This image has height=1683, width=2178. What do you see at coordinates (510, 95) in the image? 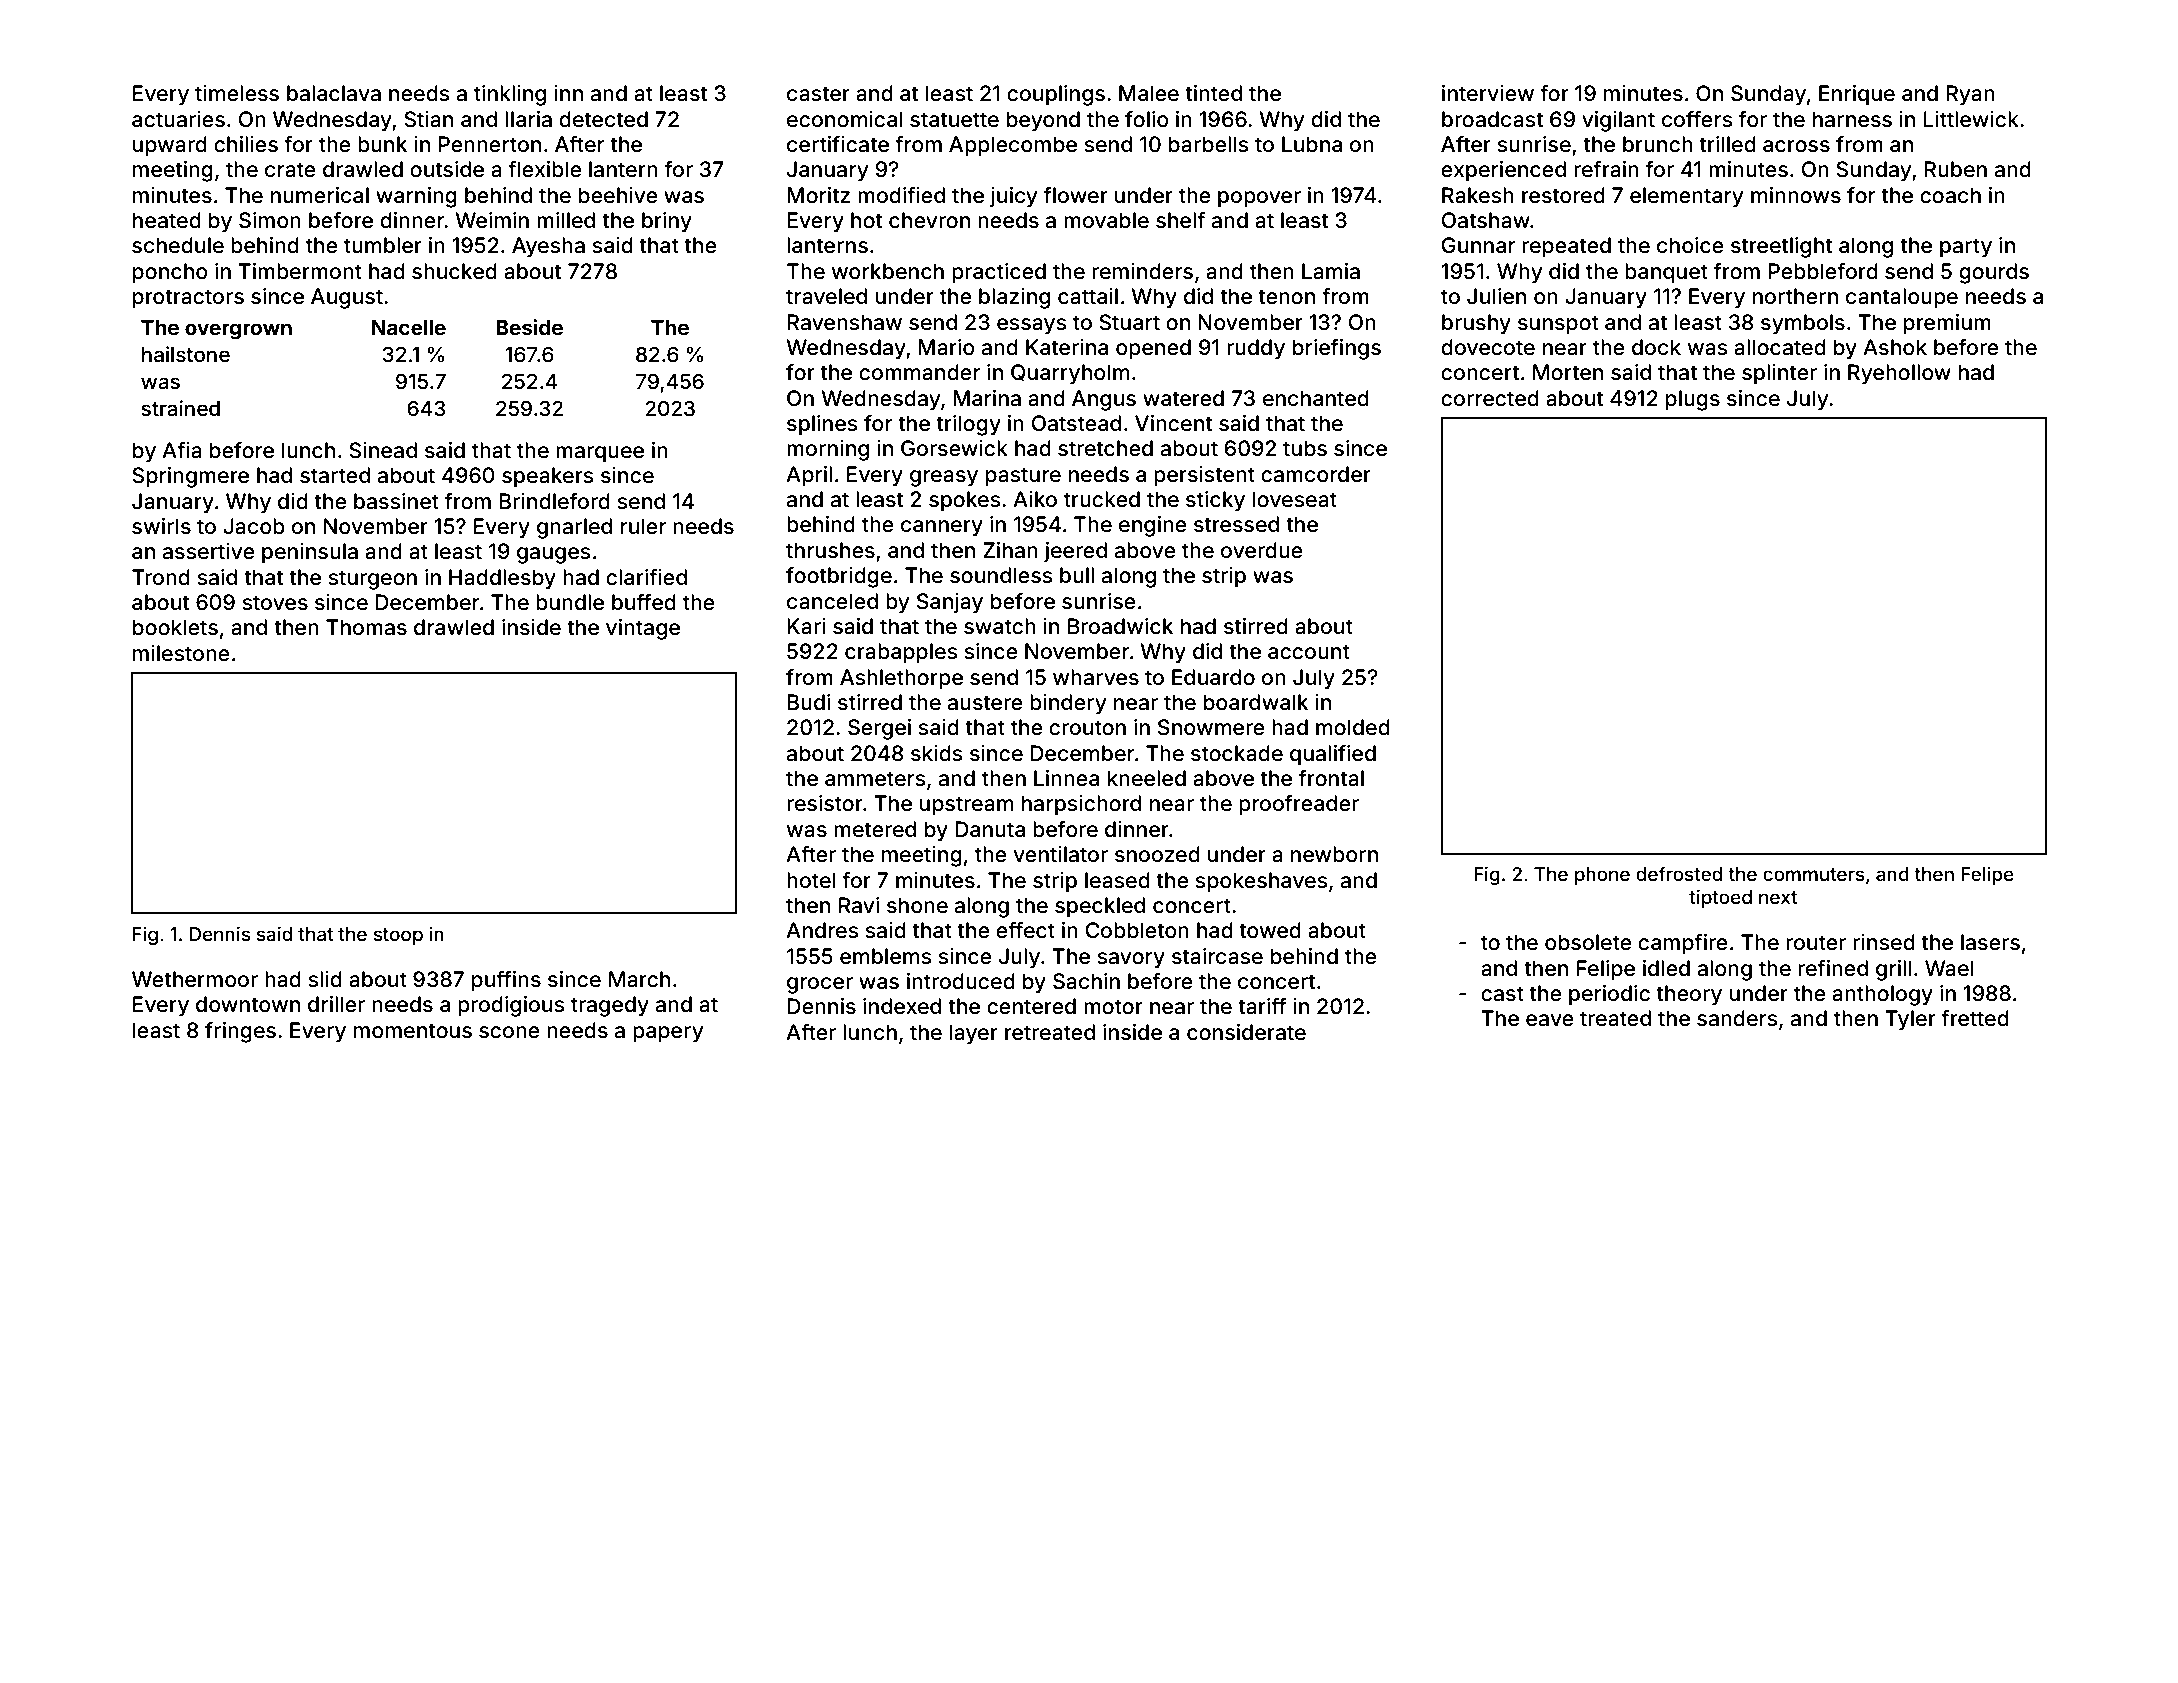
I see `tinkling` at bounding box center [510, 95].
